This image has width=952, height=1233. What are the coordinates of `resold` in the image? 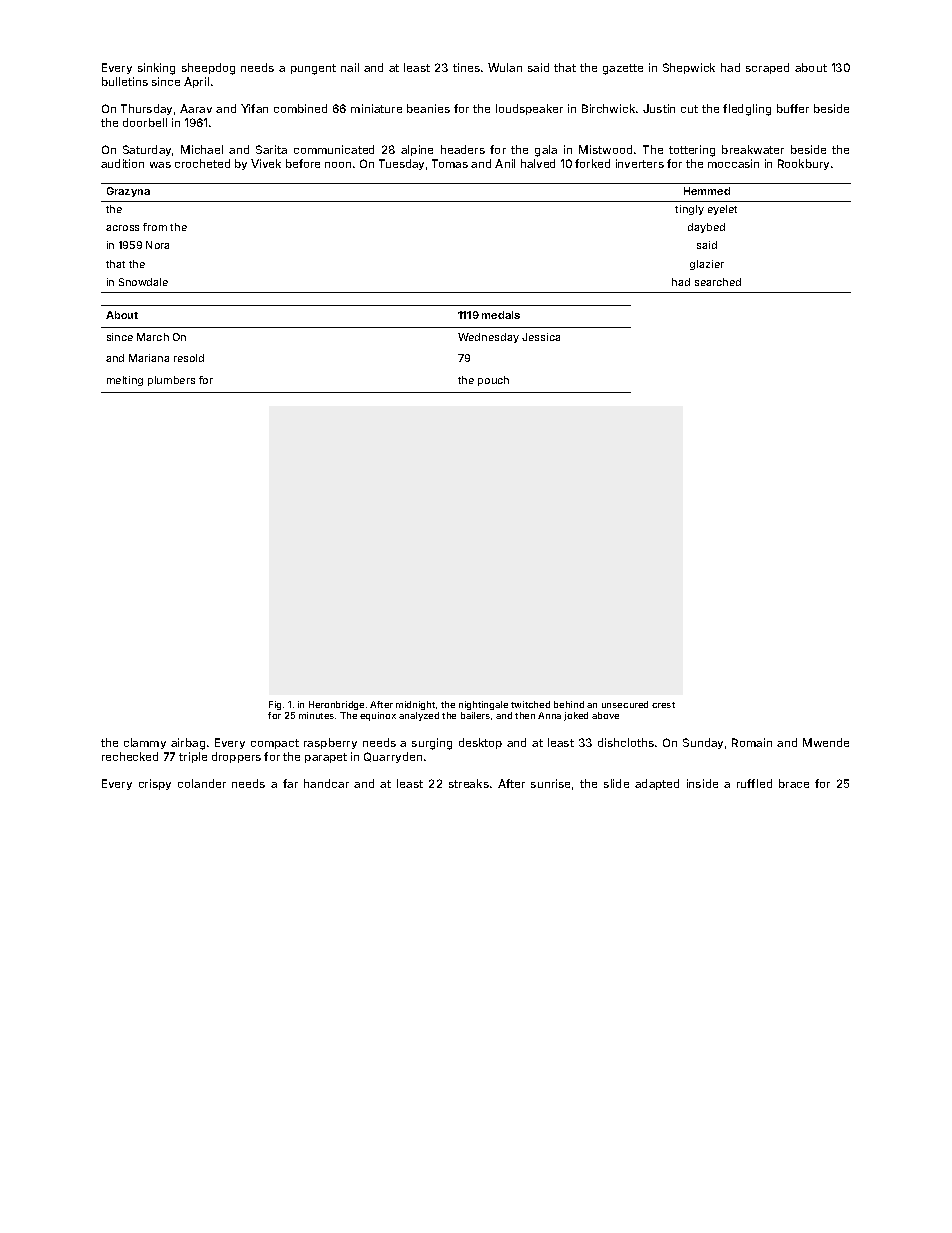 It's located at (189, 358).
